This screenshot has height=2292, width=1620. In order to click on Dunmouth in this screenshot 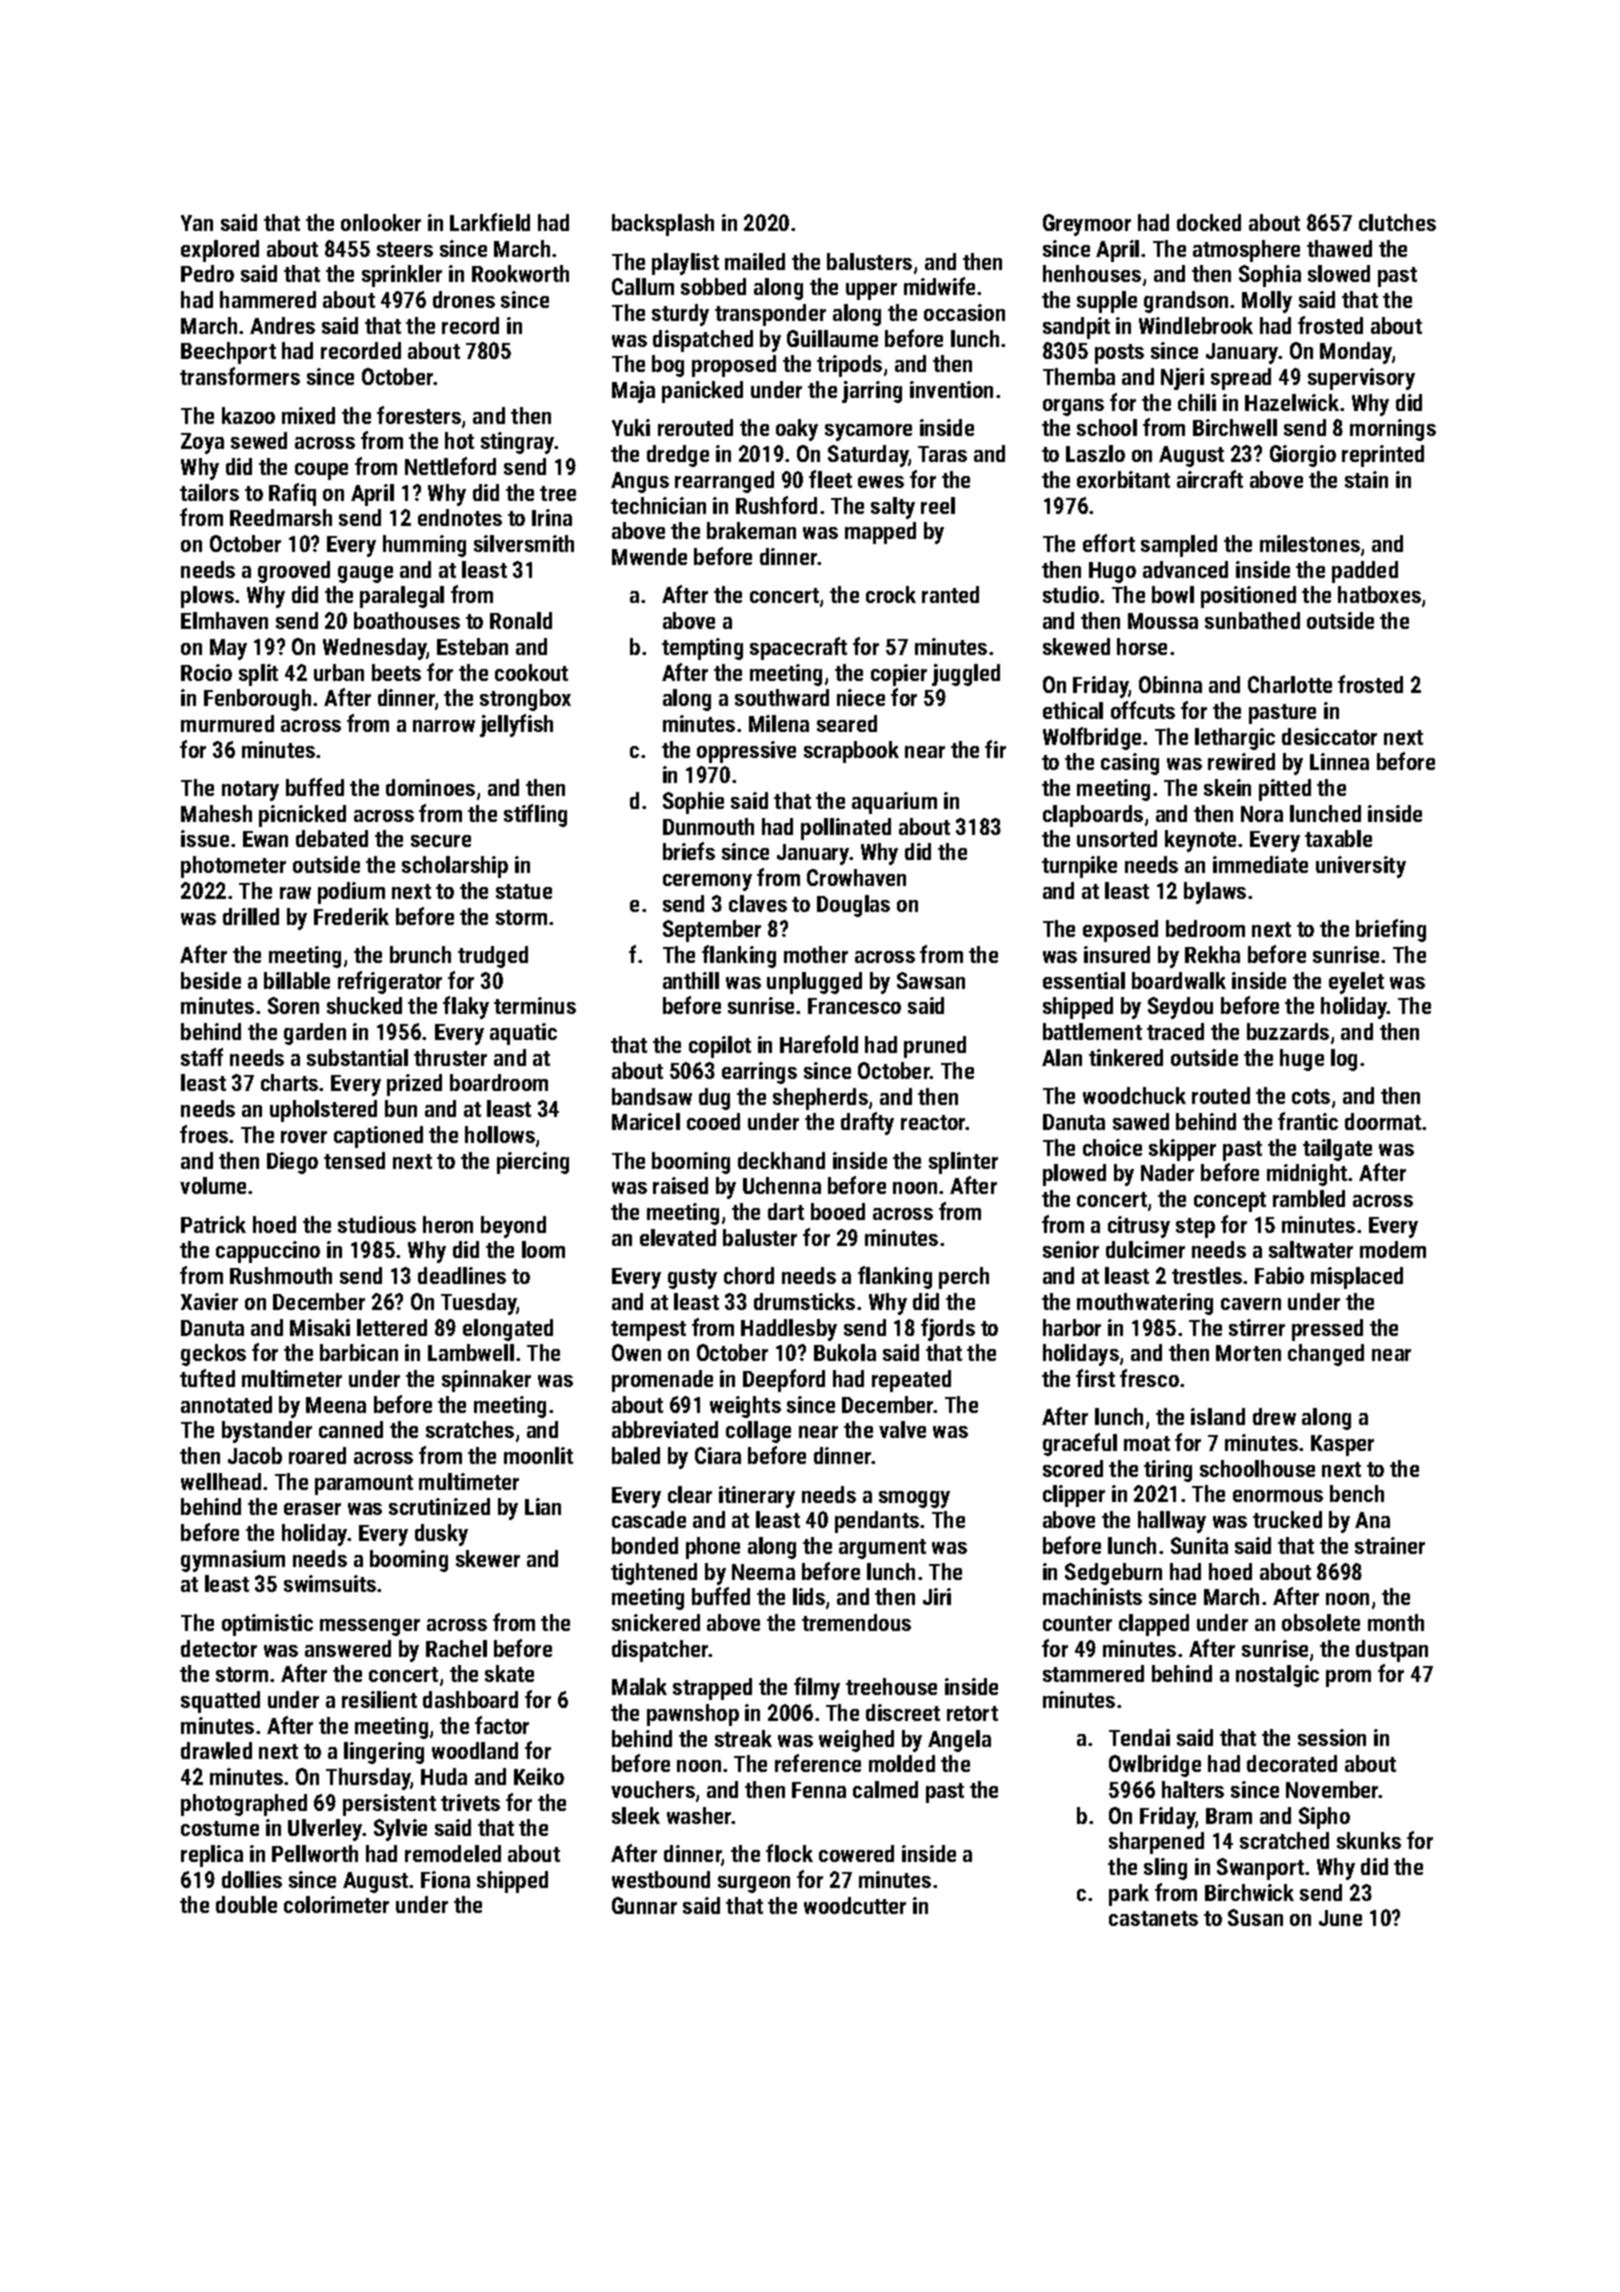, I will do `click(708, 826)`.
